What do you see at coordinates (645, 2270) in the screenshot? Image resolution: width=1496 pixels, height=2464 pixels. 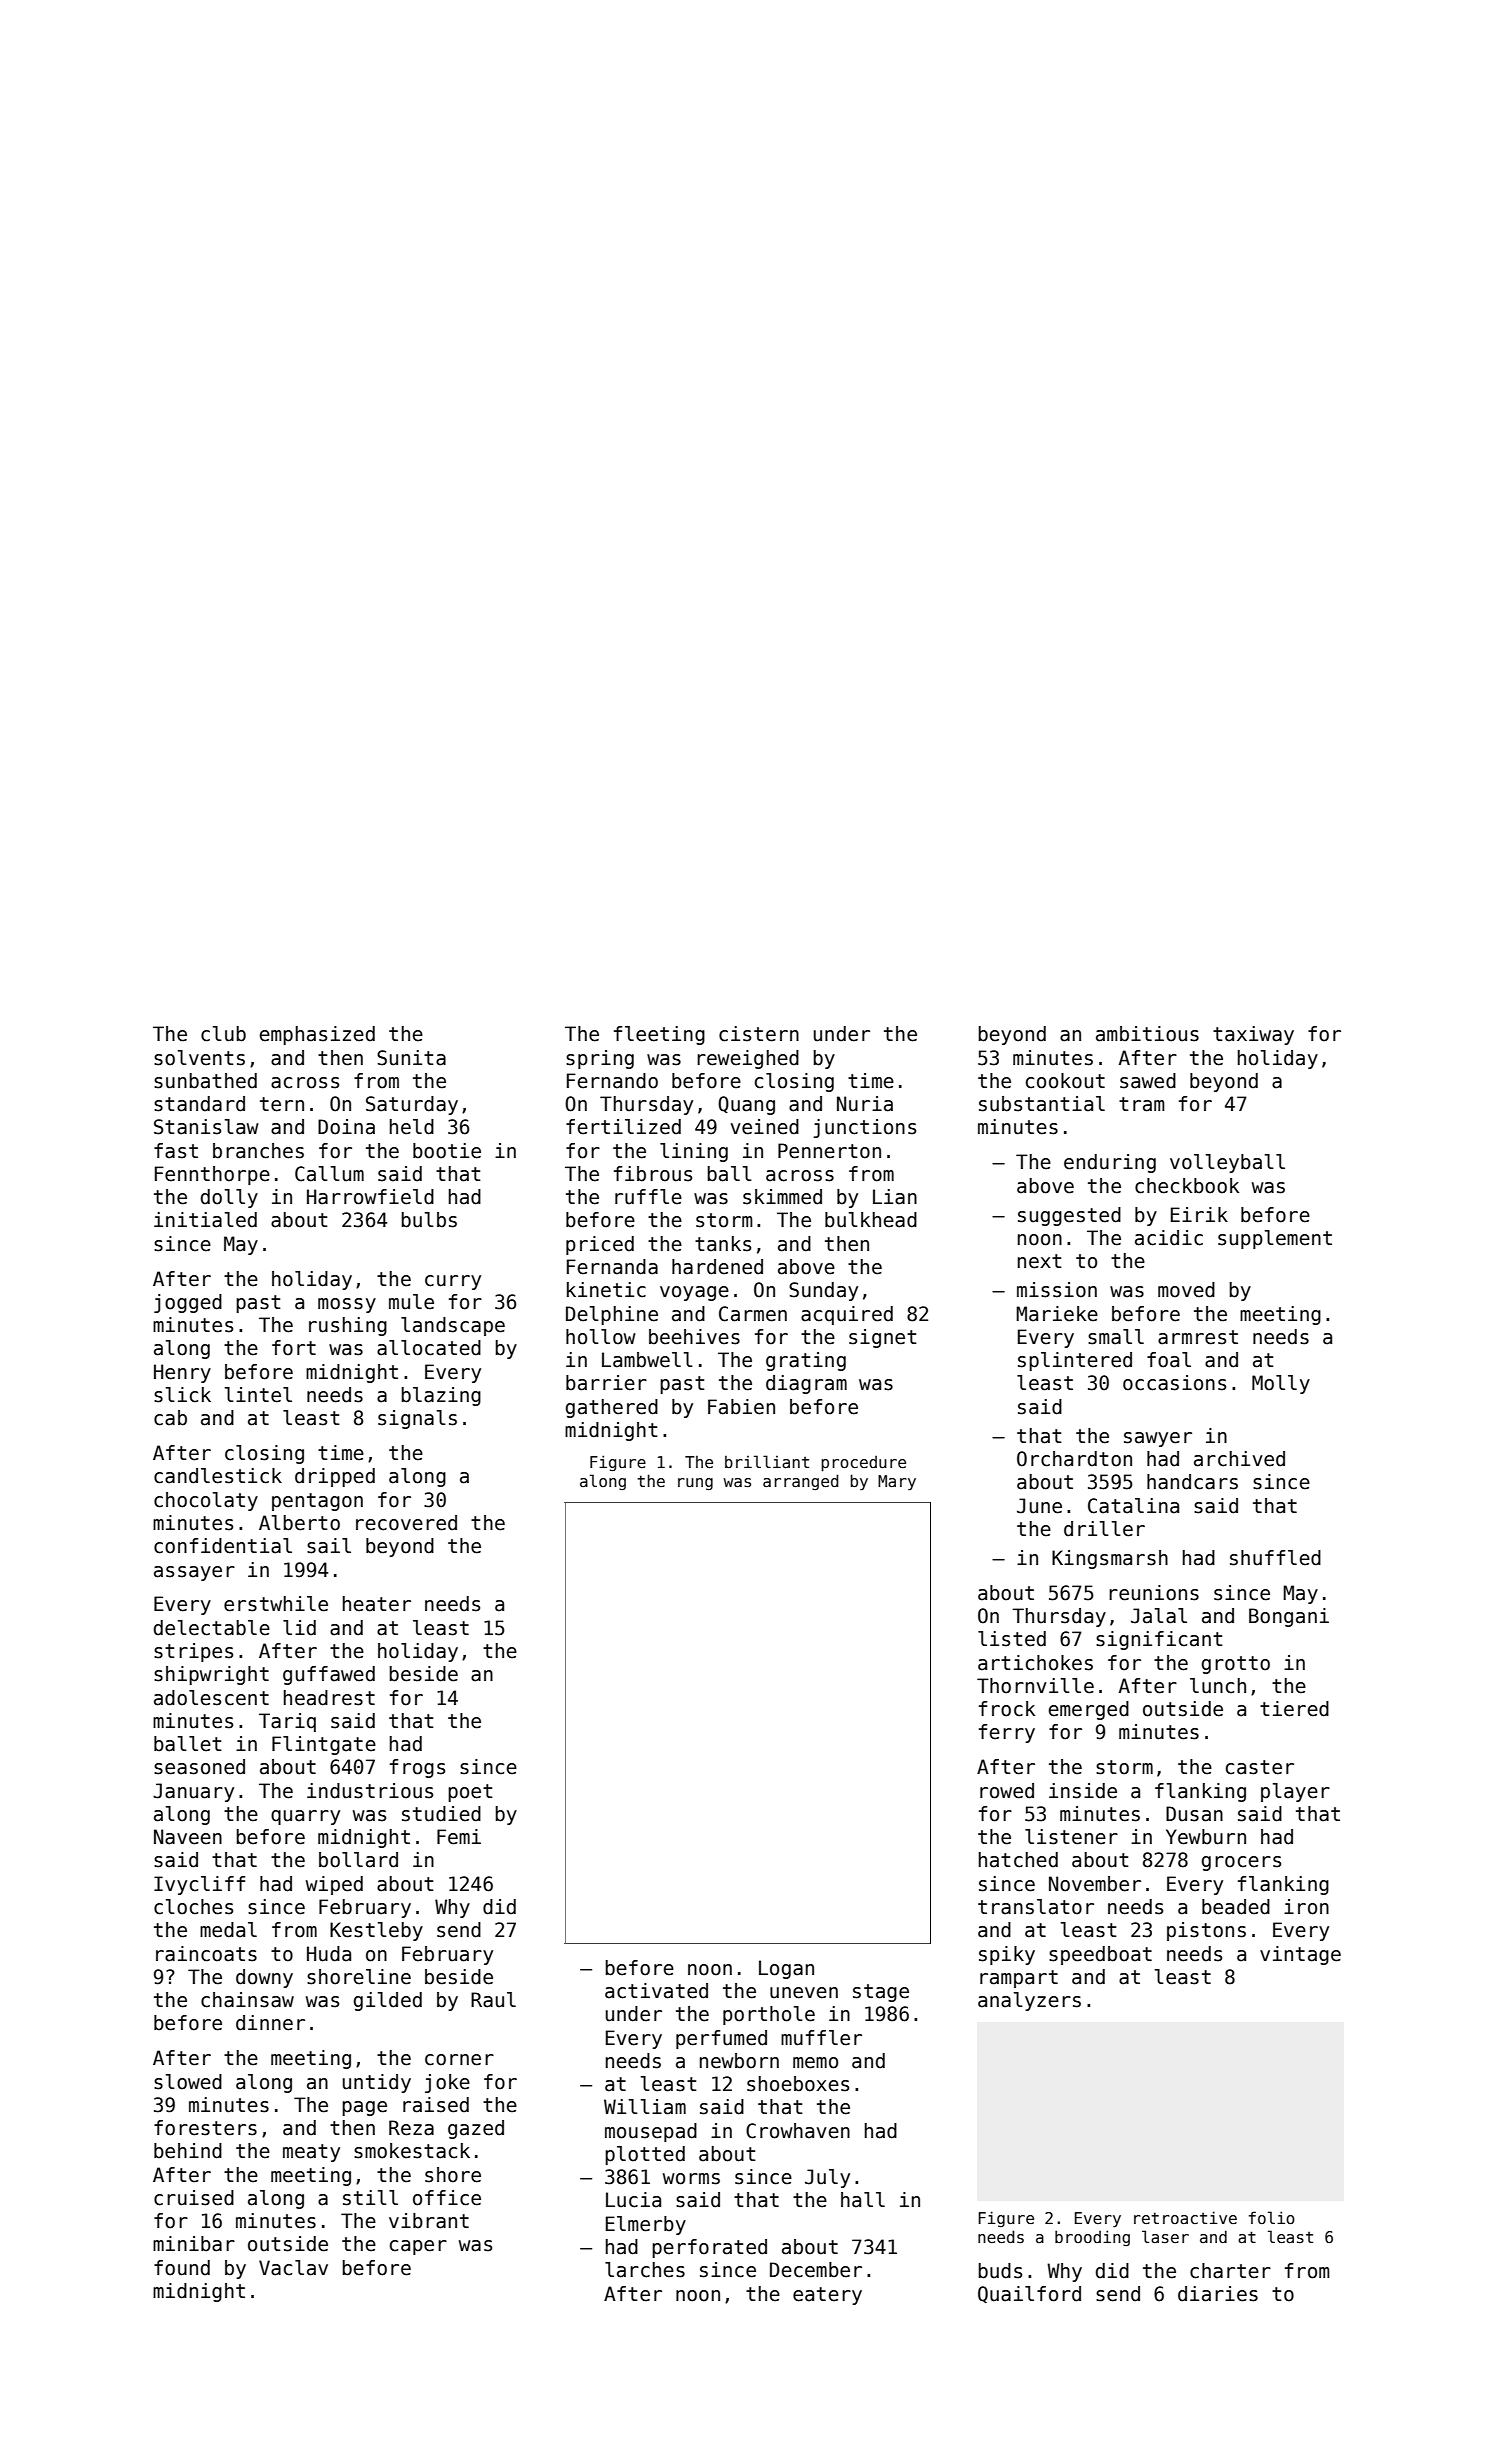 I see `larches` at bounding box center [645, 2270].
